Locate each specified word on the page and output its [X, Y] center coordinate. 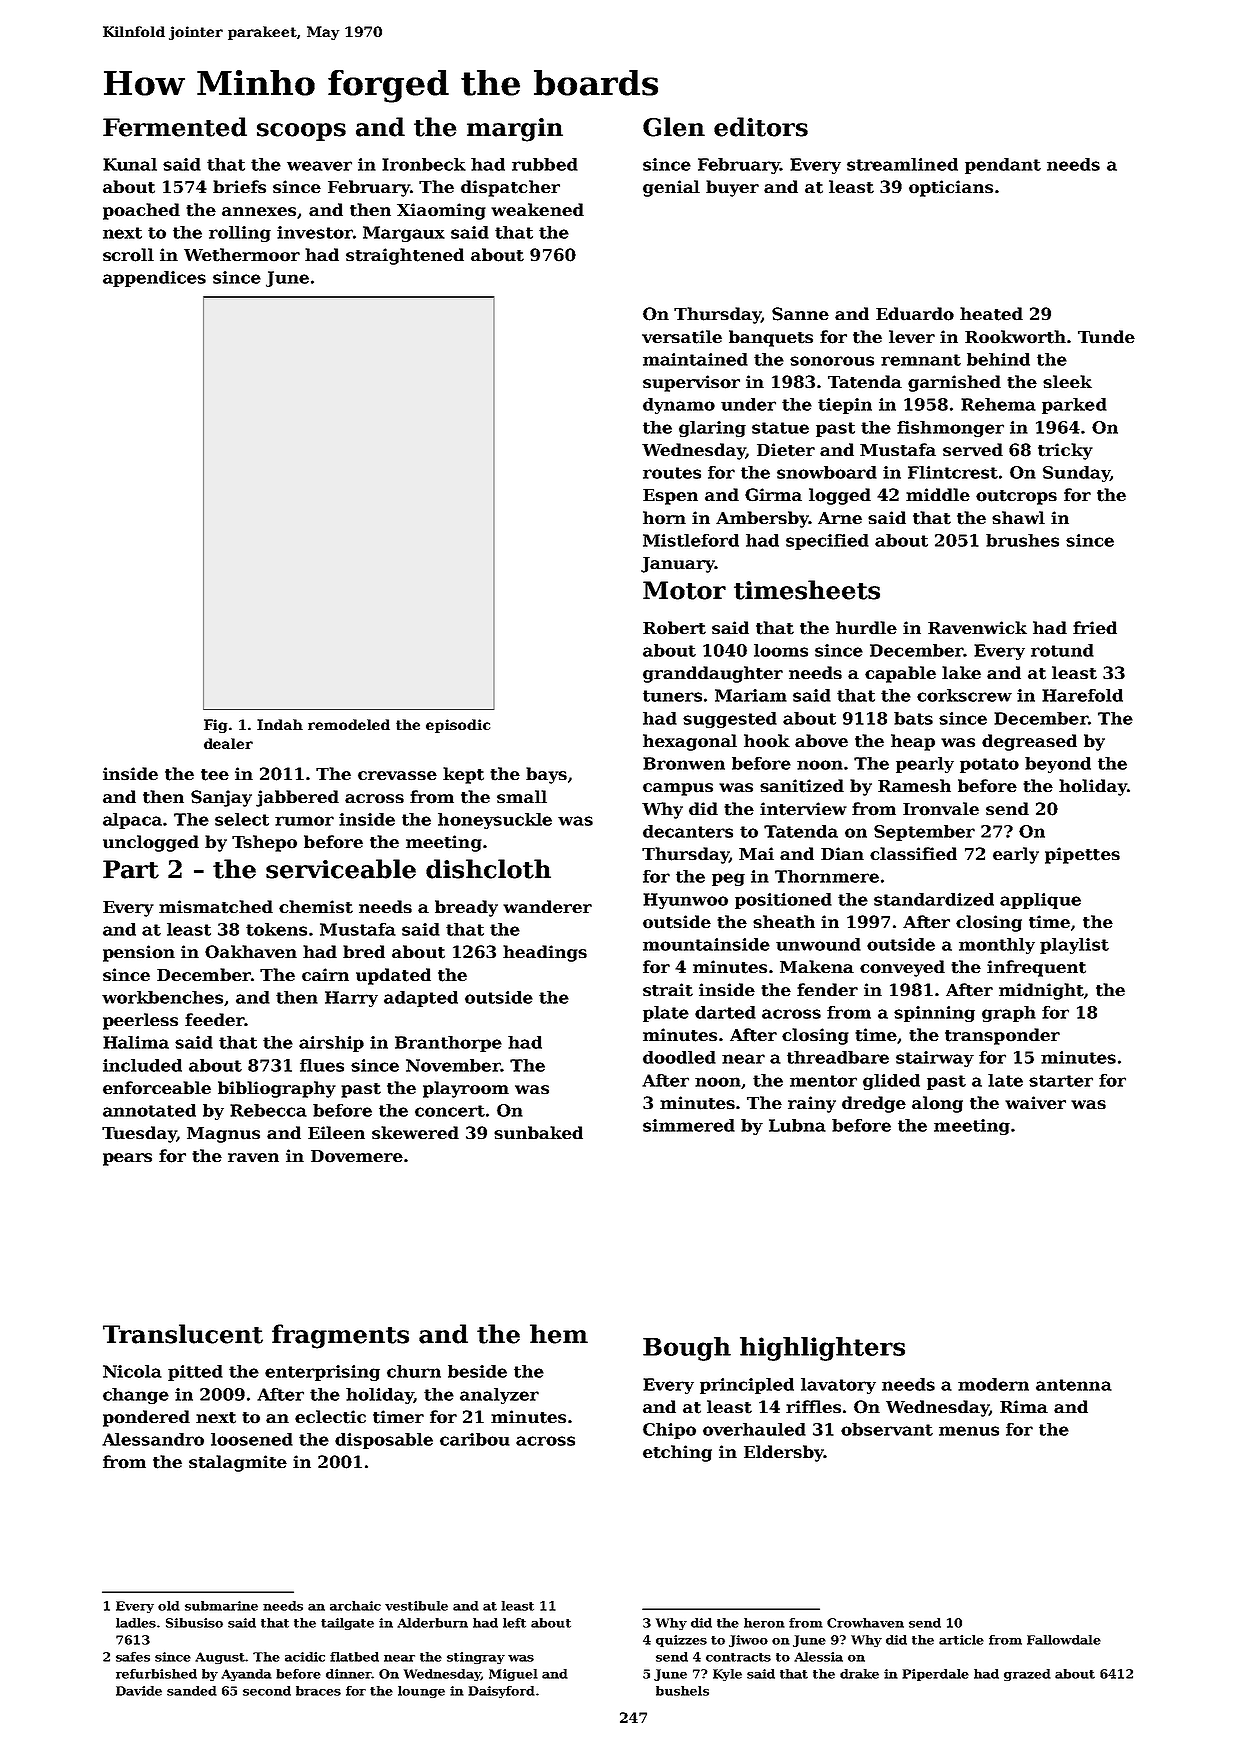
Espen [670, 497]
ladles [136, 1623]
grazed [1027, 1675]
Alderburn [432, 1623]
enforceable [157, 1088]
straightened [405, 256]
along [937, 1104]
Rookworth [1015, 337]
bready [466, 908]
